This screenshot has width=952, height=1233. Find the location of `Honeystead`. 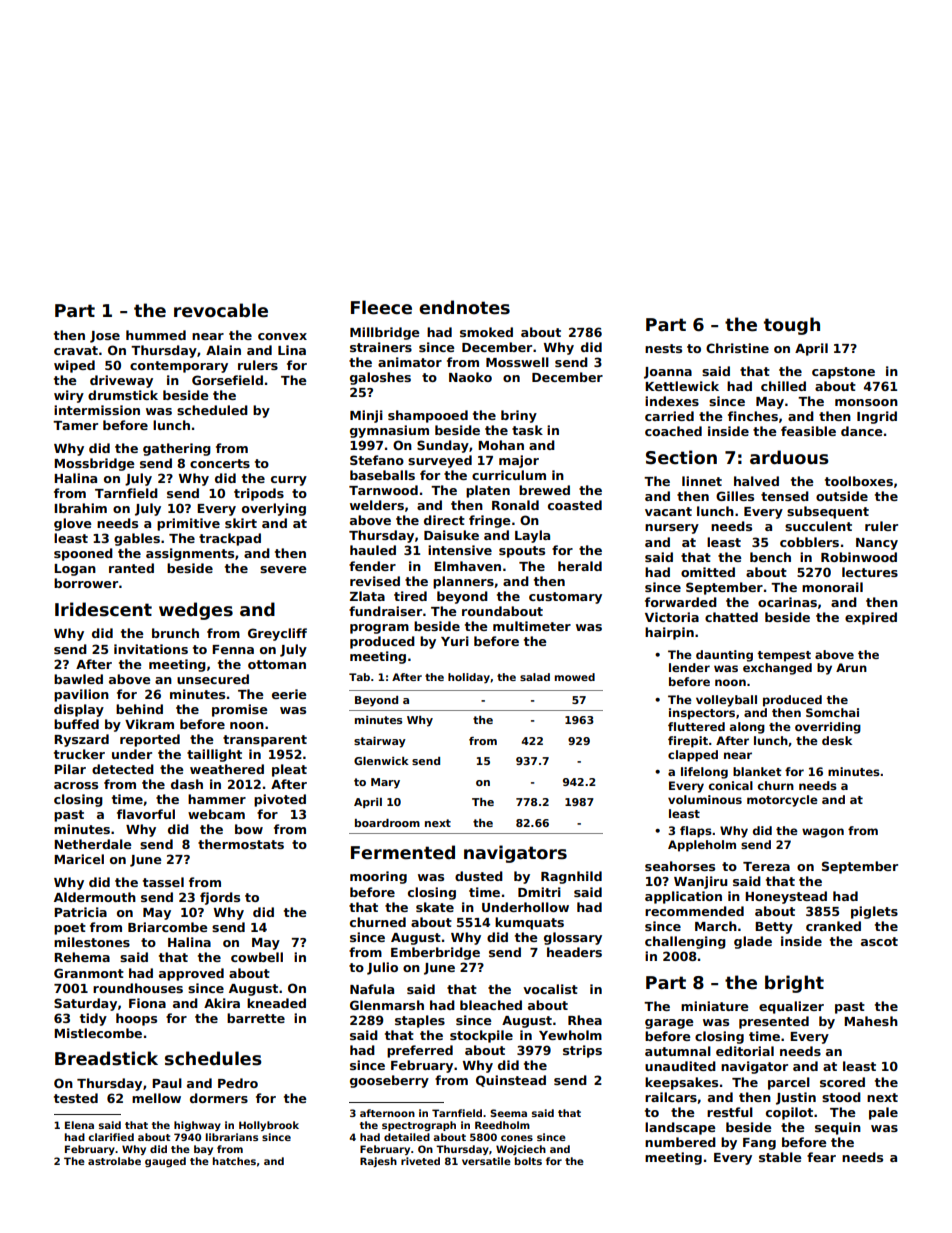

Honeystead is located at coordinates (786, 897).
